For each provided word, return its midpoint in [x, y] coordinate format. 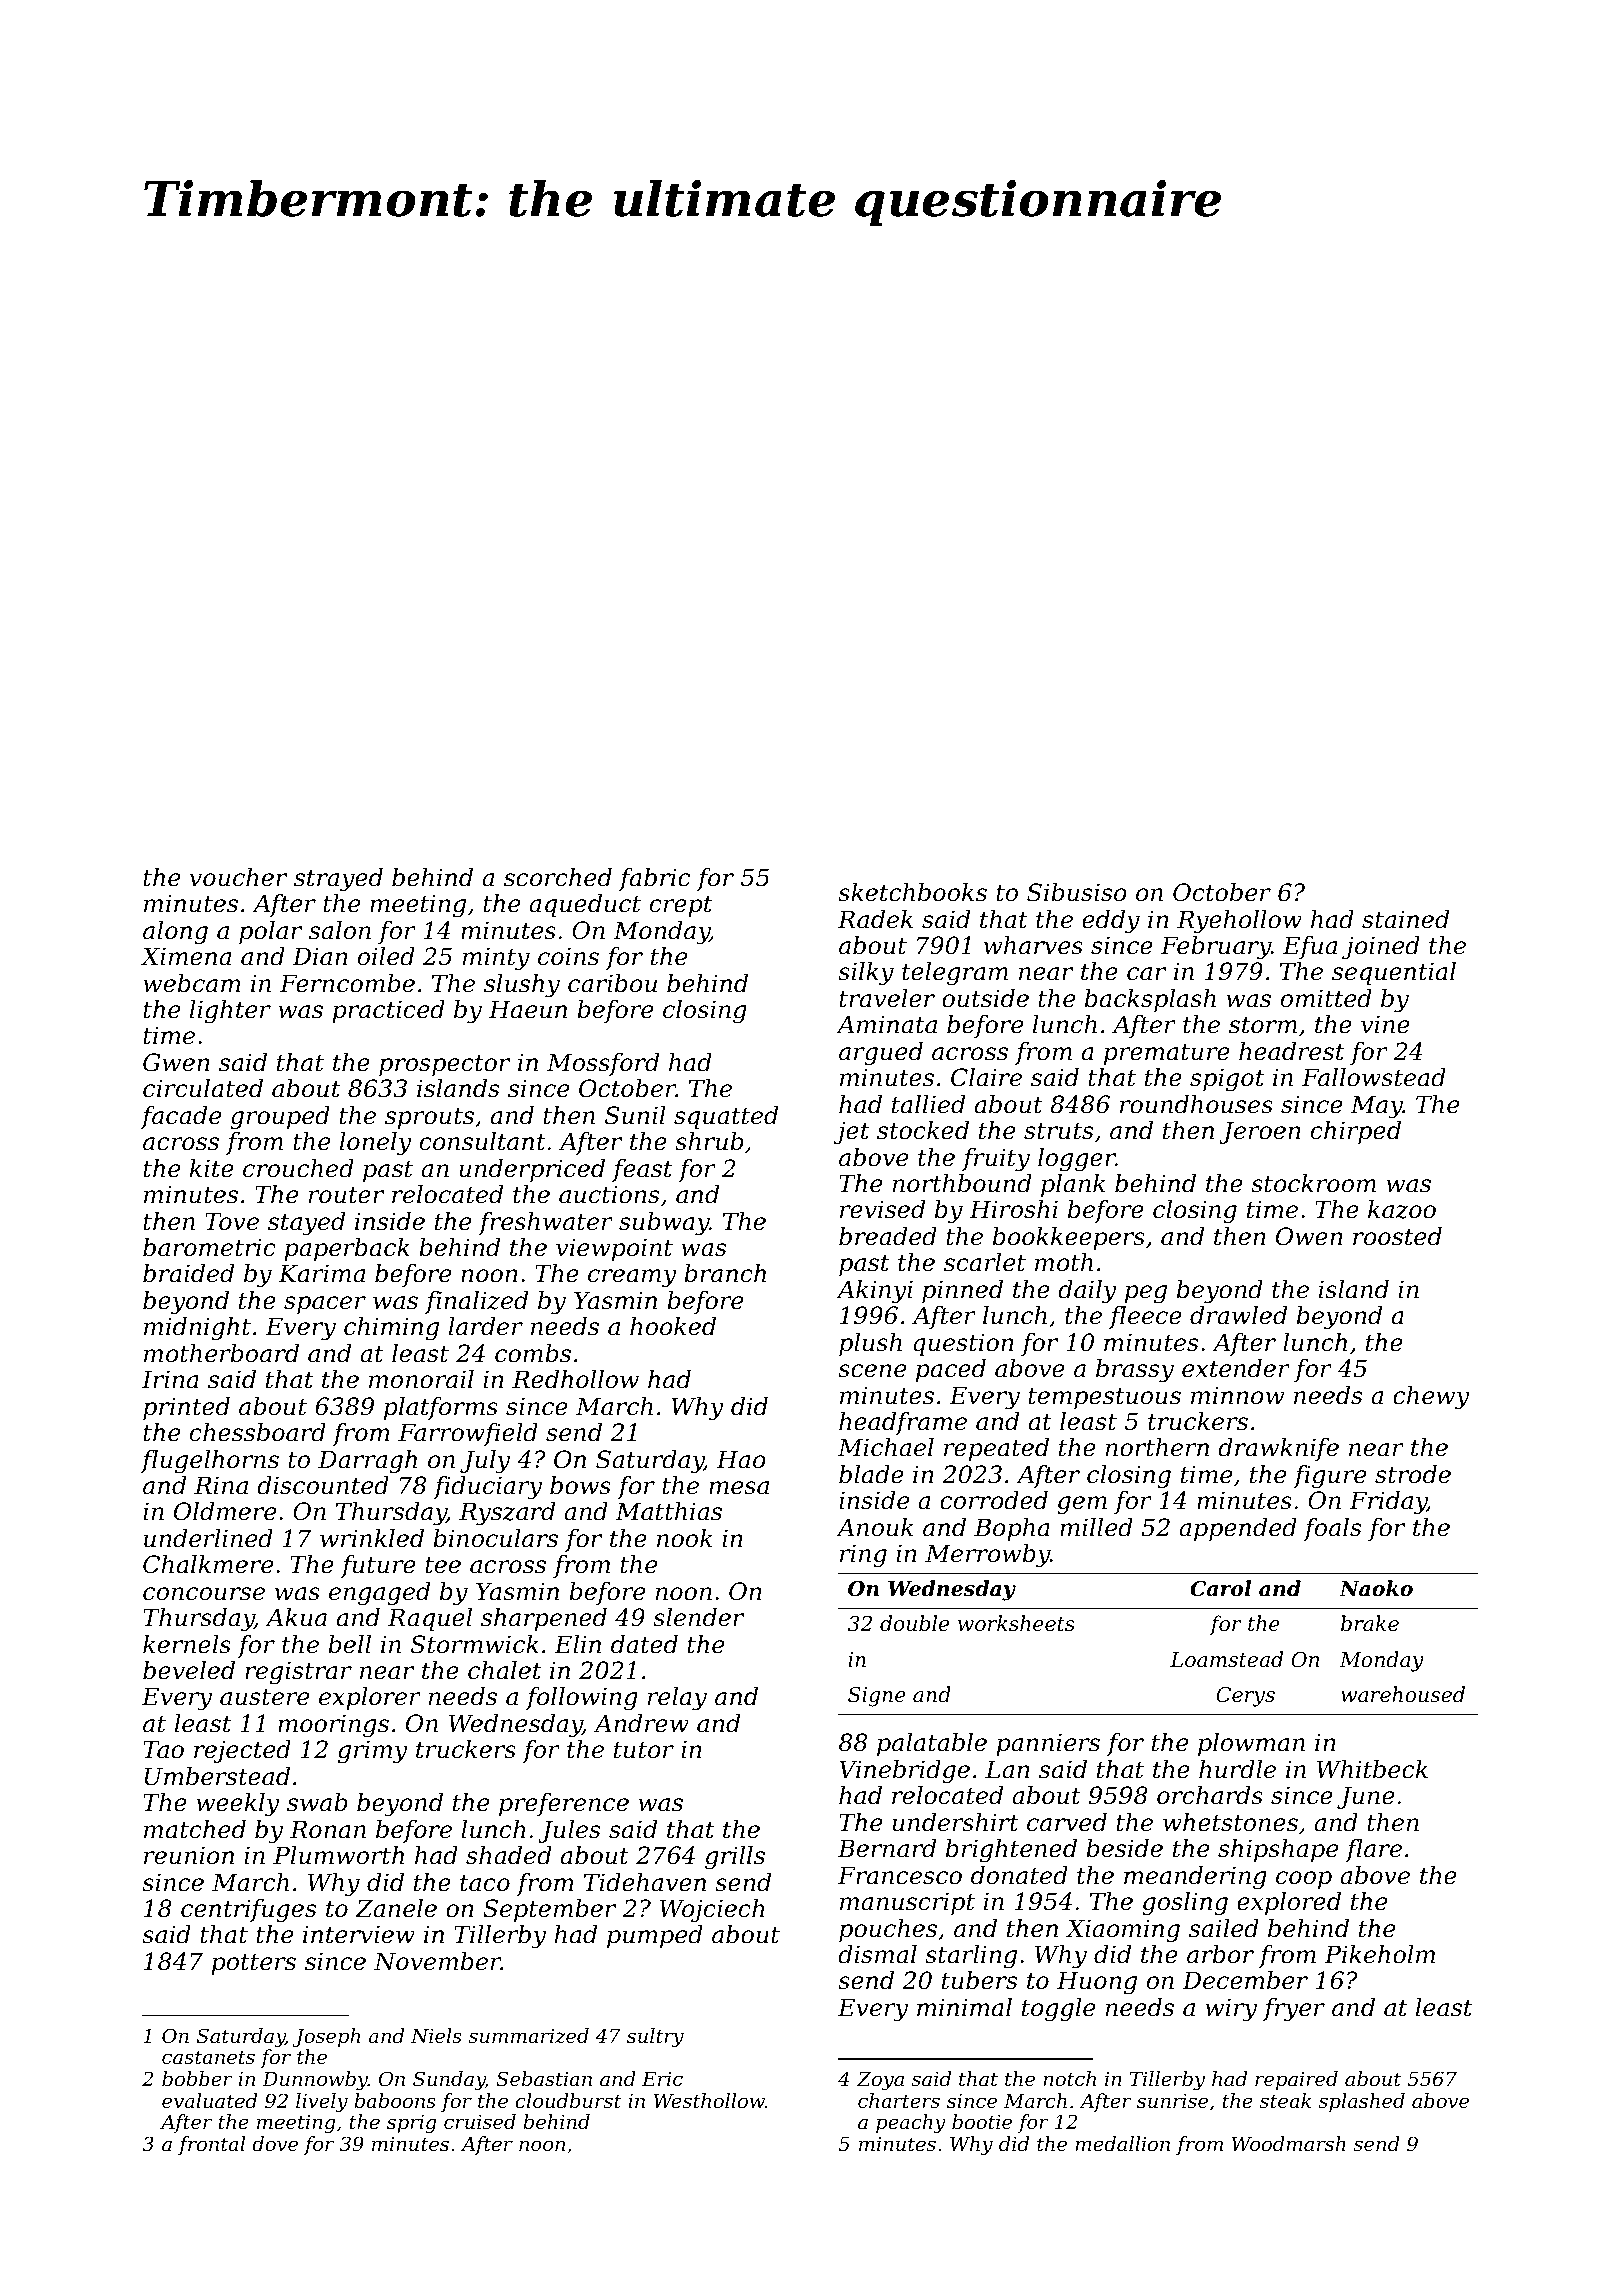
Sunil [635, 1115]
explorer [370, 1698]
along [175, 932]
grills [735, 1858]
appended [1238, 1529]
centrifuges [249, 1911]
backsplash [1150, 1000]
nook [684, 1538]
